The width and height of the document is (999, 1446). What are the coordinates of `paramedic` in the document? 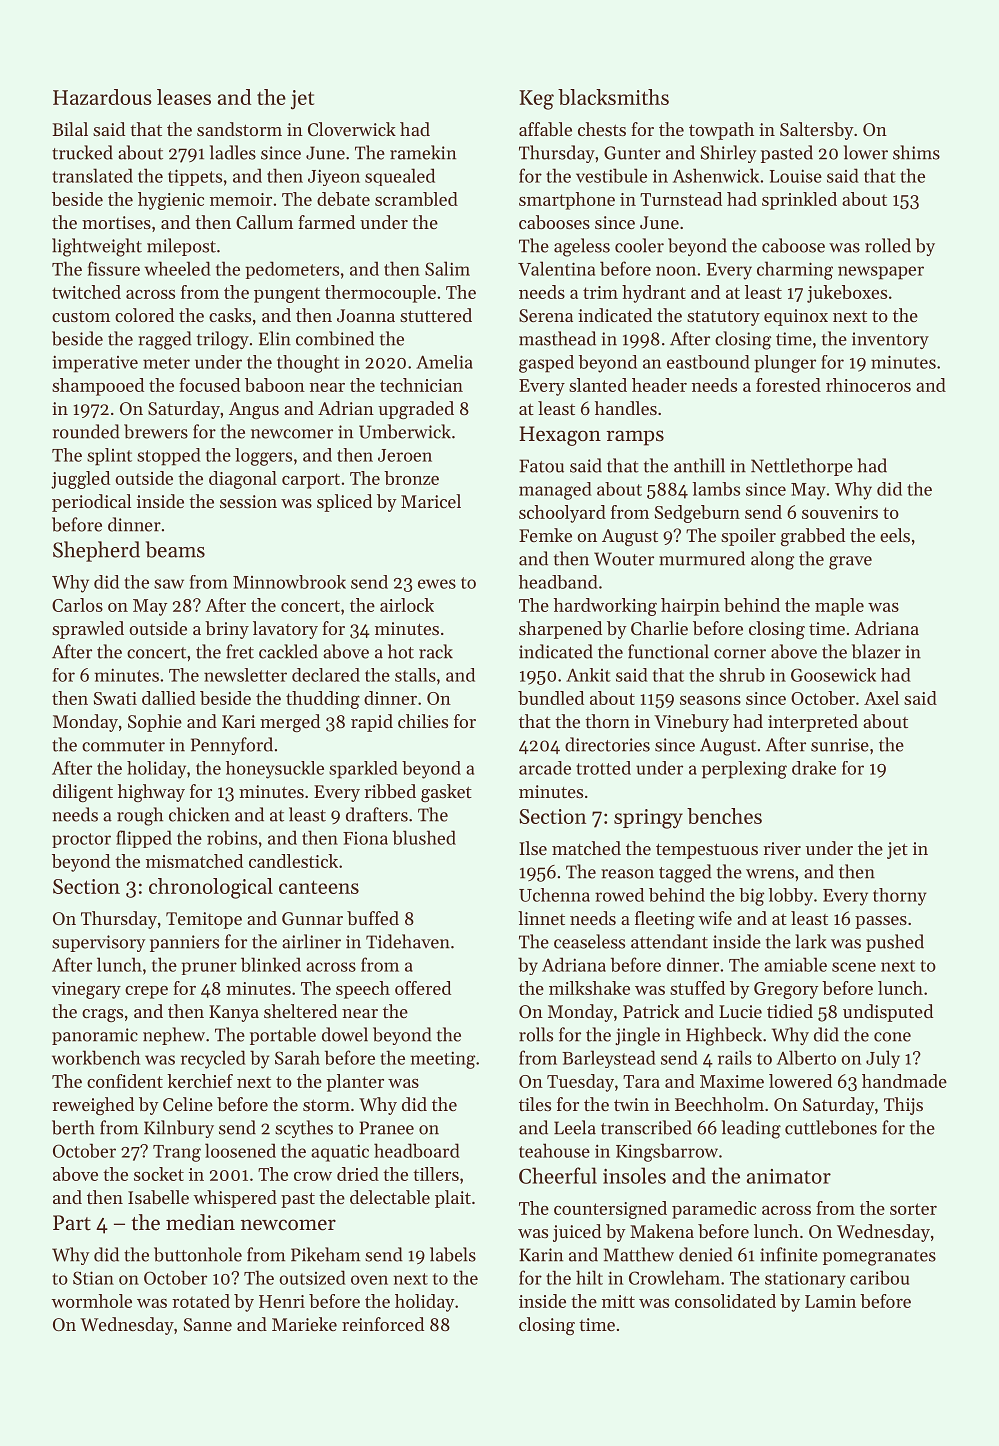 It's located at (714, 1210).
